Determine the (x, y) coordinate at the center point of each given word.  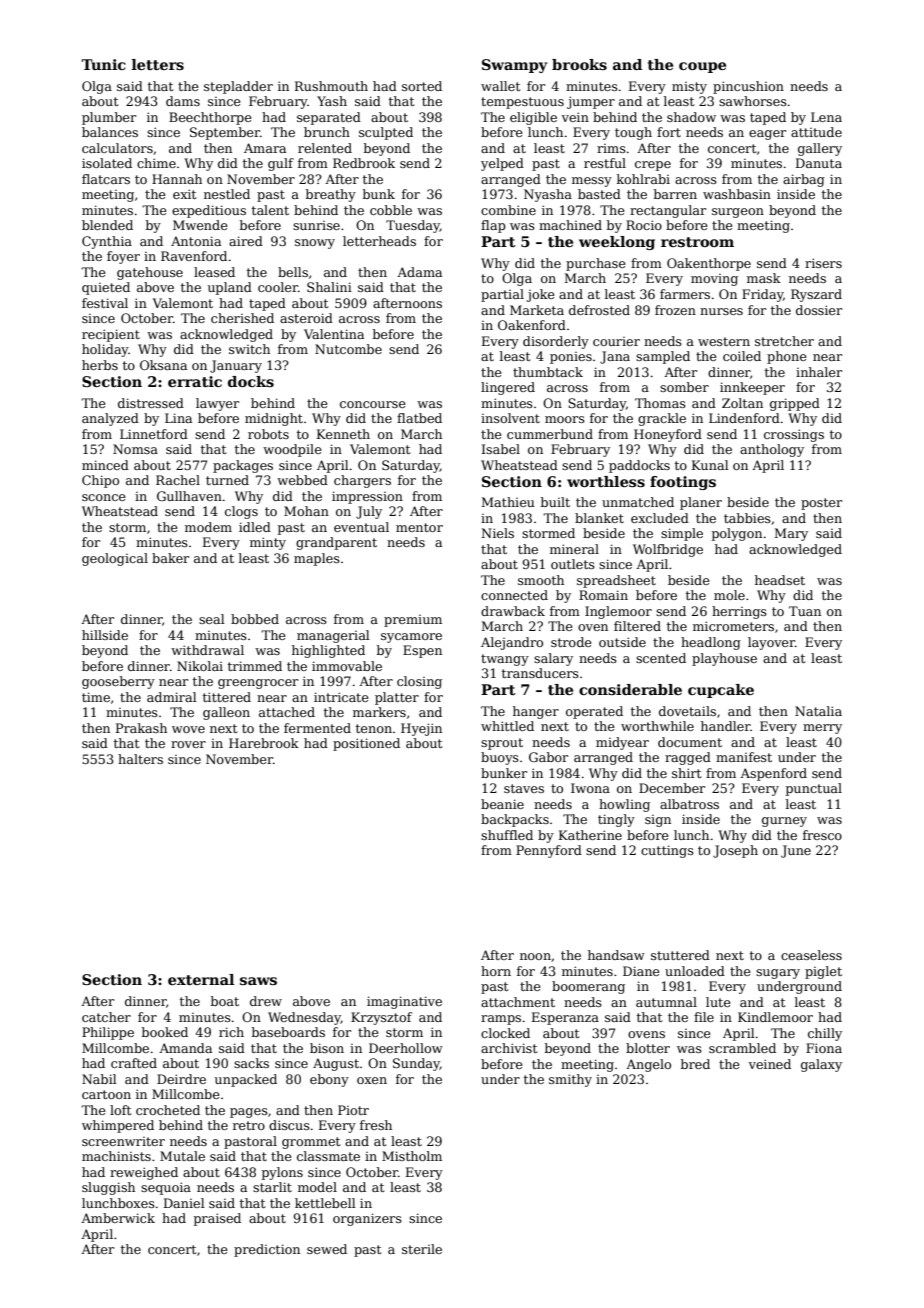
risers (823, 263)
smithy (570, 1080)
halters (140, 759)
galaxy (821, 1065)
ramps (501, 1020)
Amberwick (118, 1218)
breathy (331, 195)
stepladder (238, 87)
